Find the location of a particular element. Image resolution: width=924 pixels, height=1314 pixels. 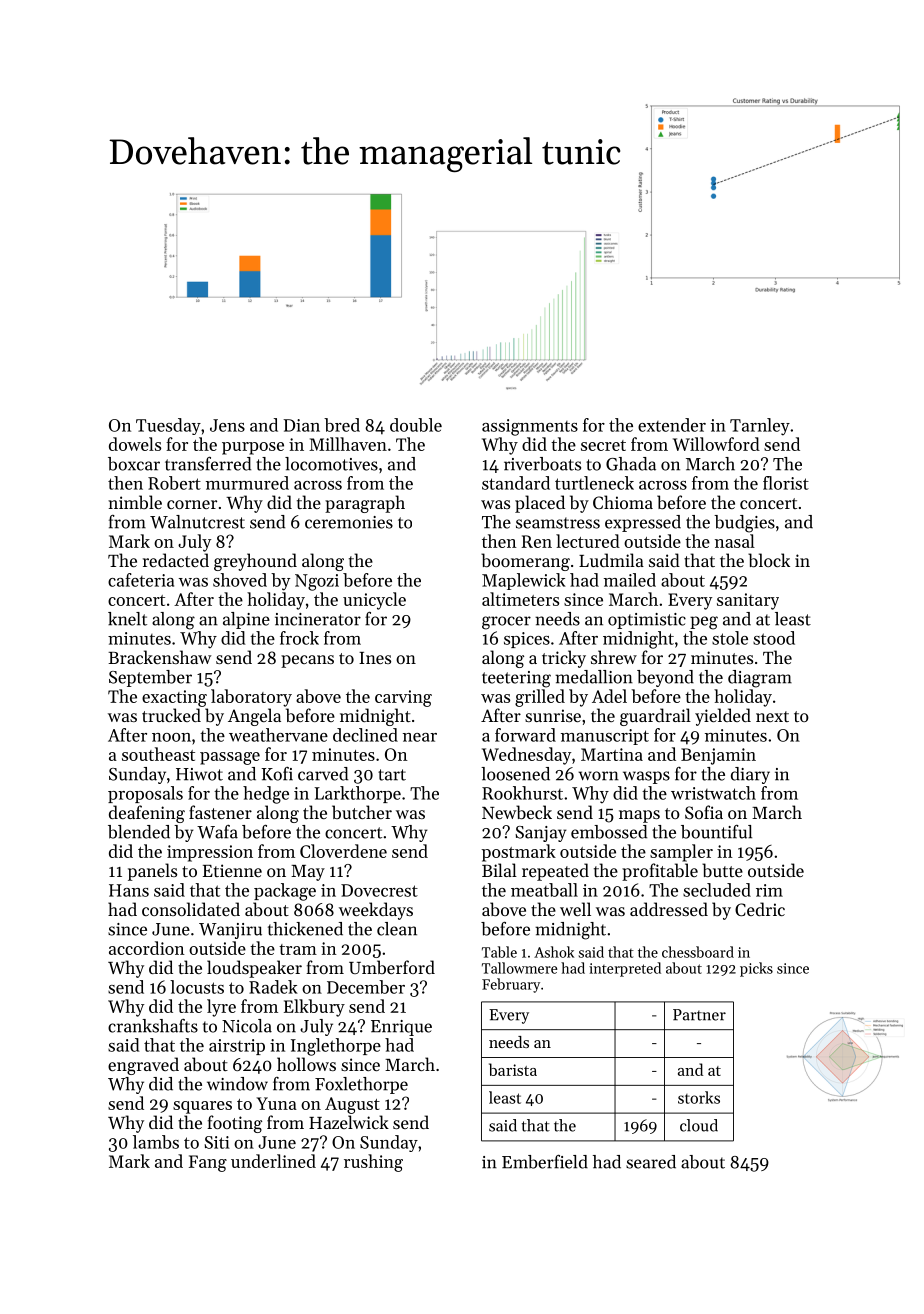

greyhound is located at coordinates (255, 562).
